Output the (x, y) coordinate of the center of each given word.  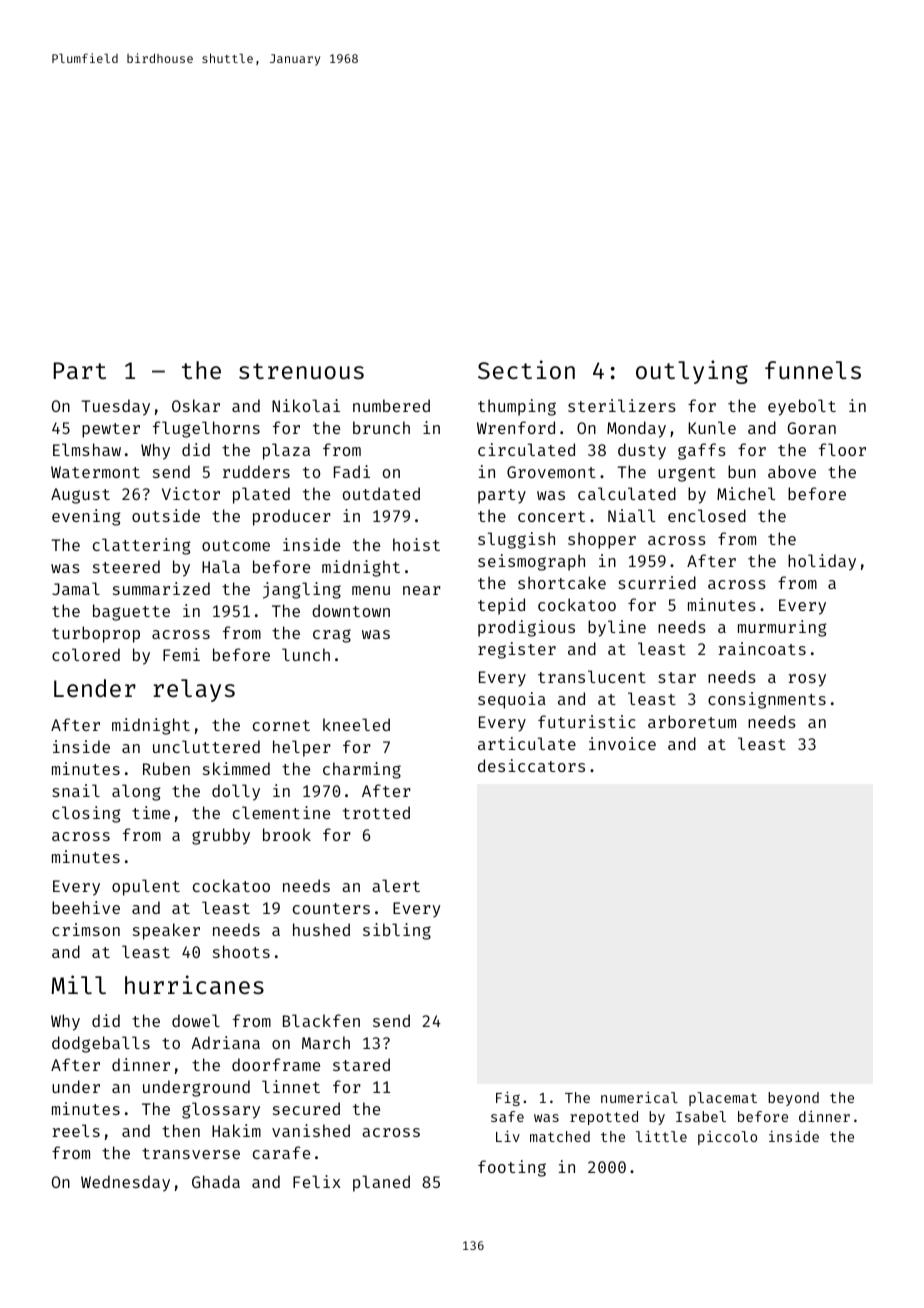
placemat (723, 1099)
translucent (592, 676)
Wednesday (125, 1183)
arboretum (692, 721)
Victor (191, 493)
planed (381, 1183)
